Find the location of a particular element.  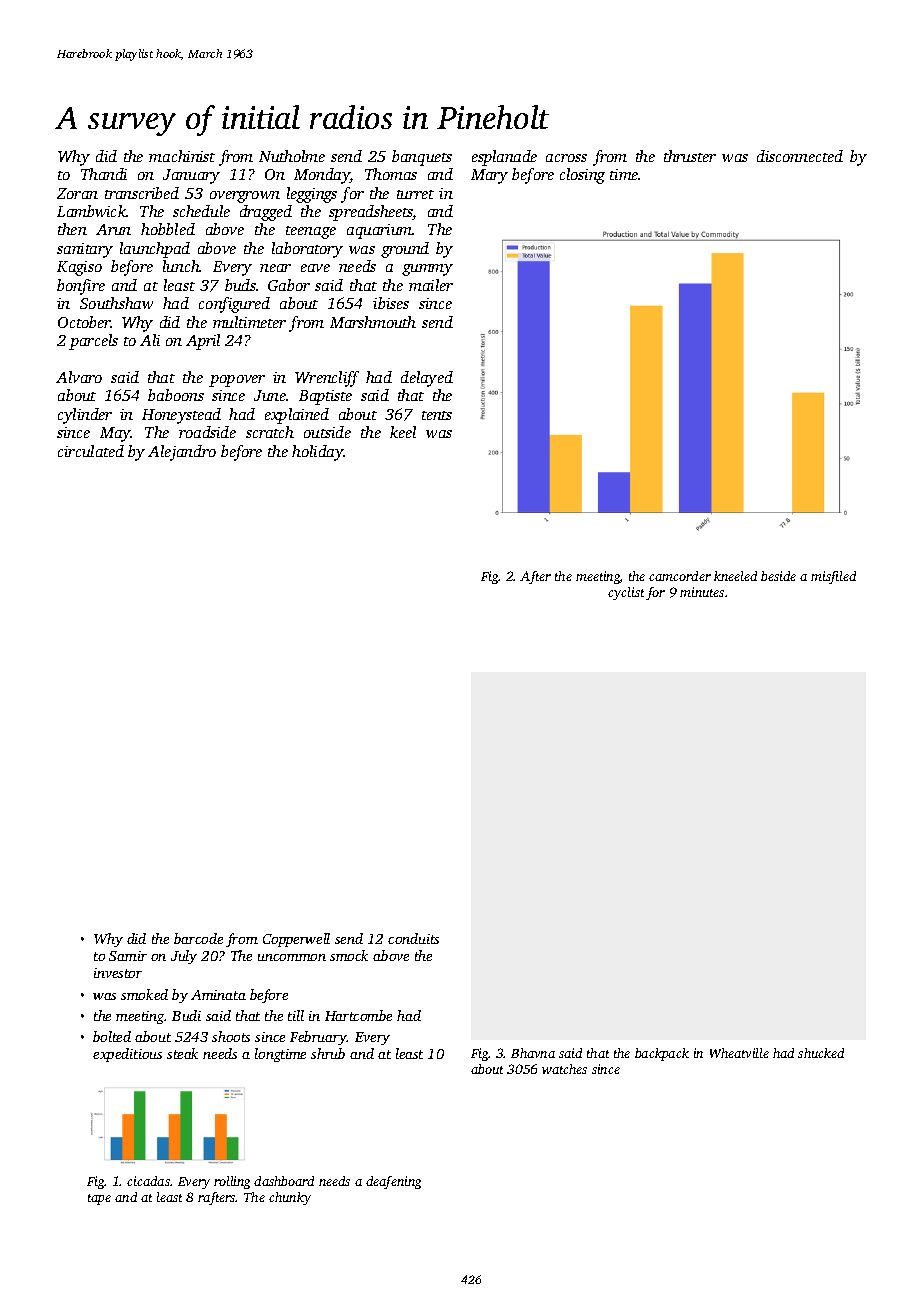

ibises is located at coordinates (391, 303).
